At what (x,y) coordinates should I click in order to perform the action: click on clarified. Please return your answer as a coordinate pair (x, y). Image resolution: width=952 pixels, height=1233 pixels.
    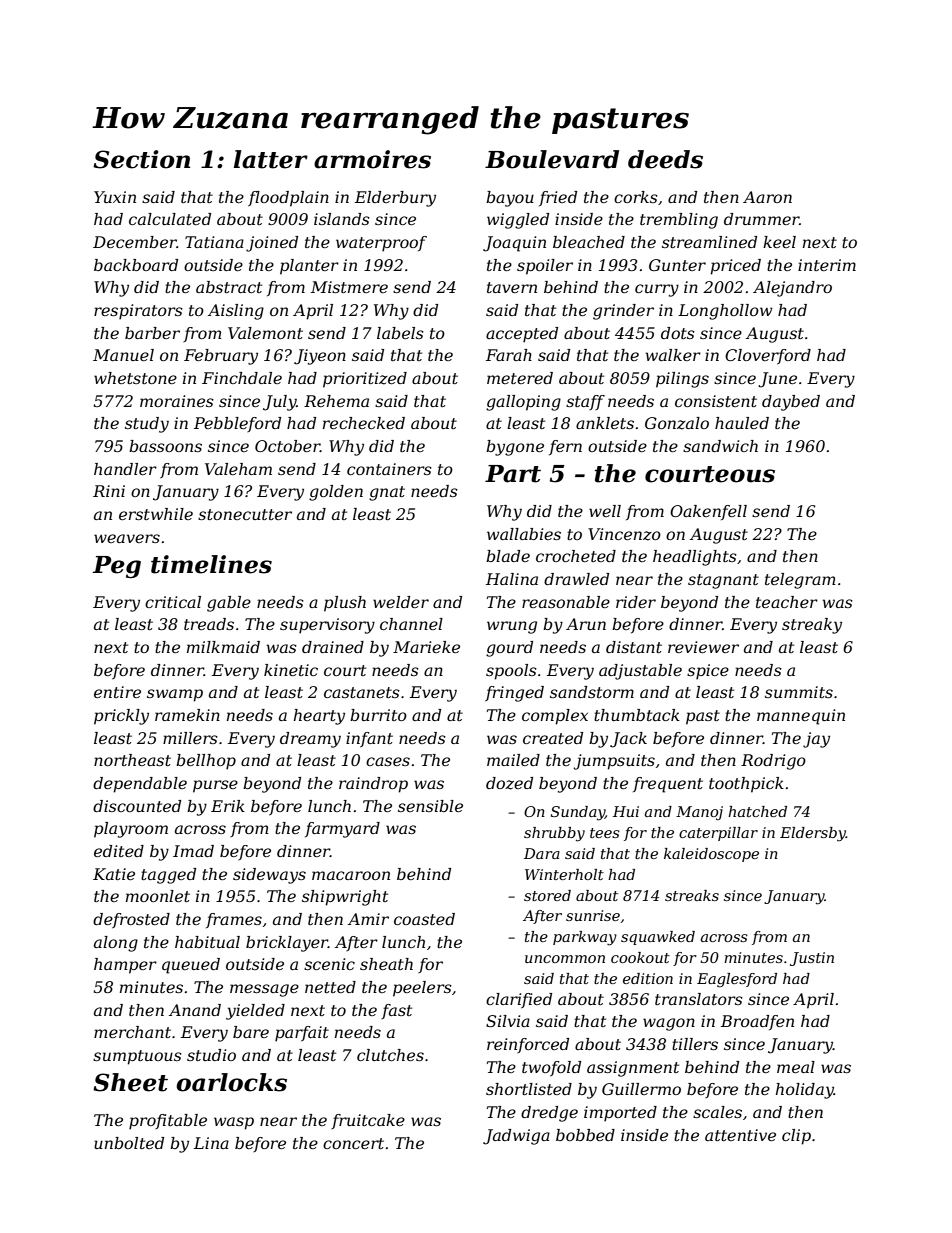
    Looking at the image, I should click on (519, 1000).
